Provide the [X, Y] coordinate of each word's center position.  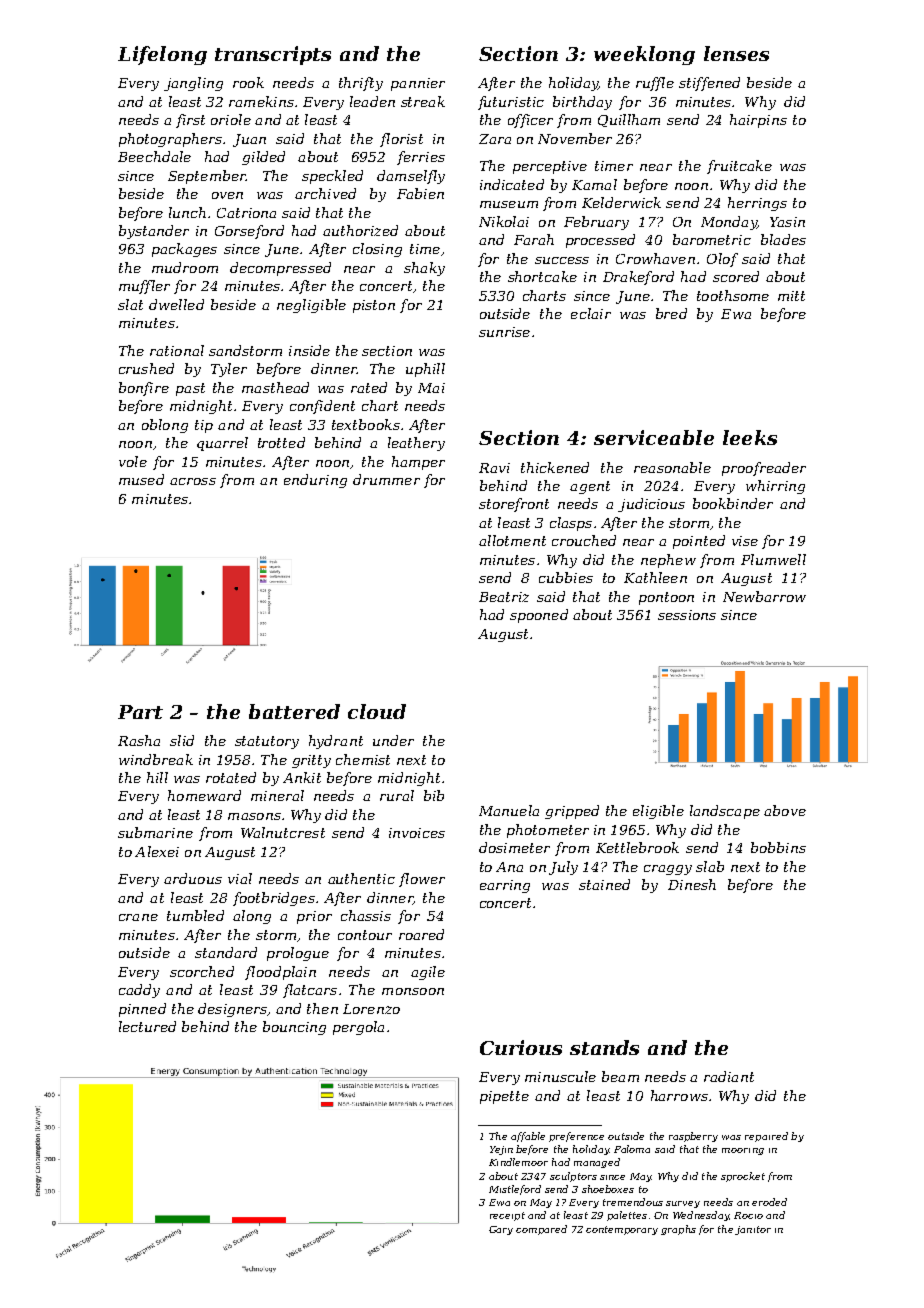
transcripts [273, 55]
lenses [736, 53]
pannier [418, 84]
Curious [521, 1047]
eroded [769, 1202]
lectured [147, 1026]
